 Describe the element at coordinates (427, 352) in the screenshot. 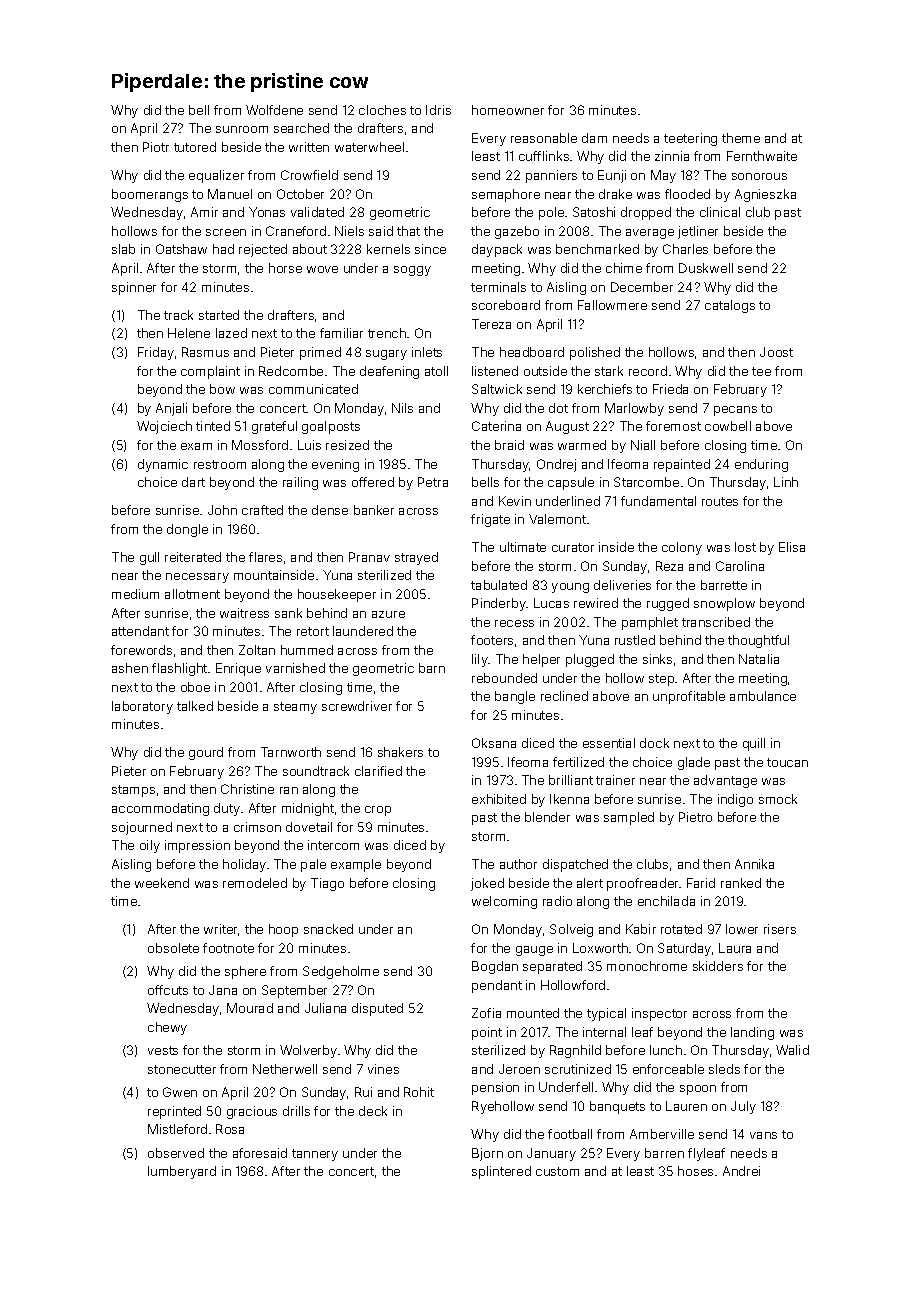

I see `inlets` at that location.
